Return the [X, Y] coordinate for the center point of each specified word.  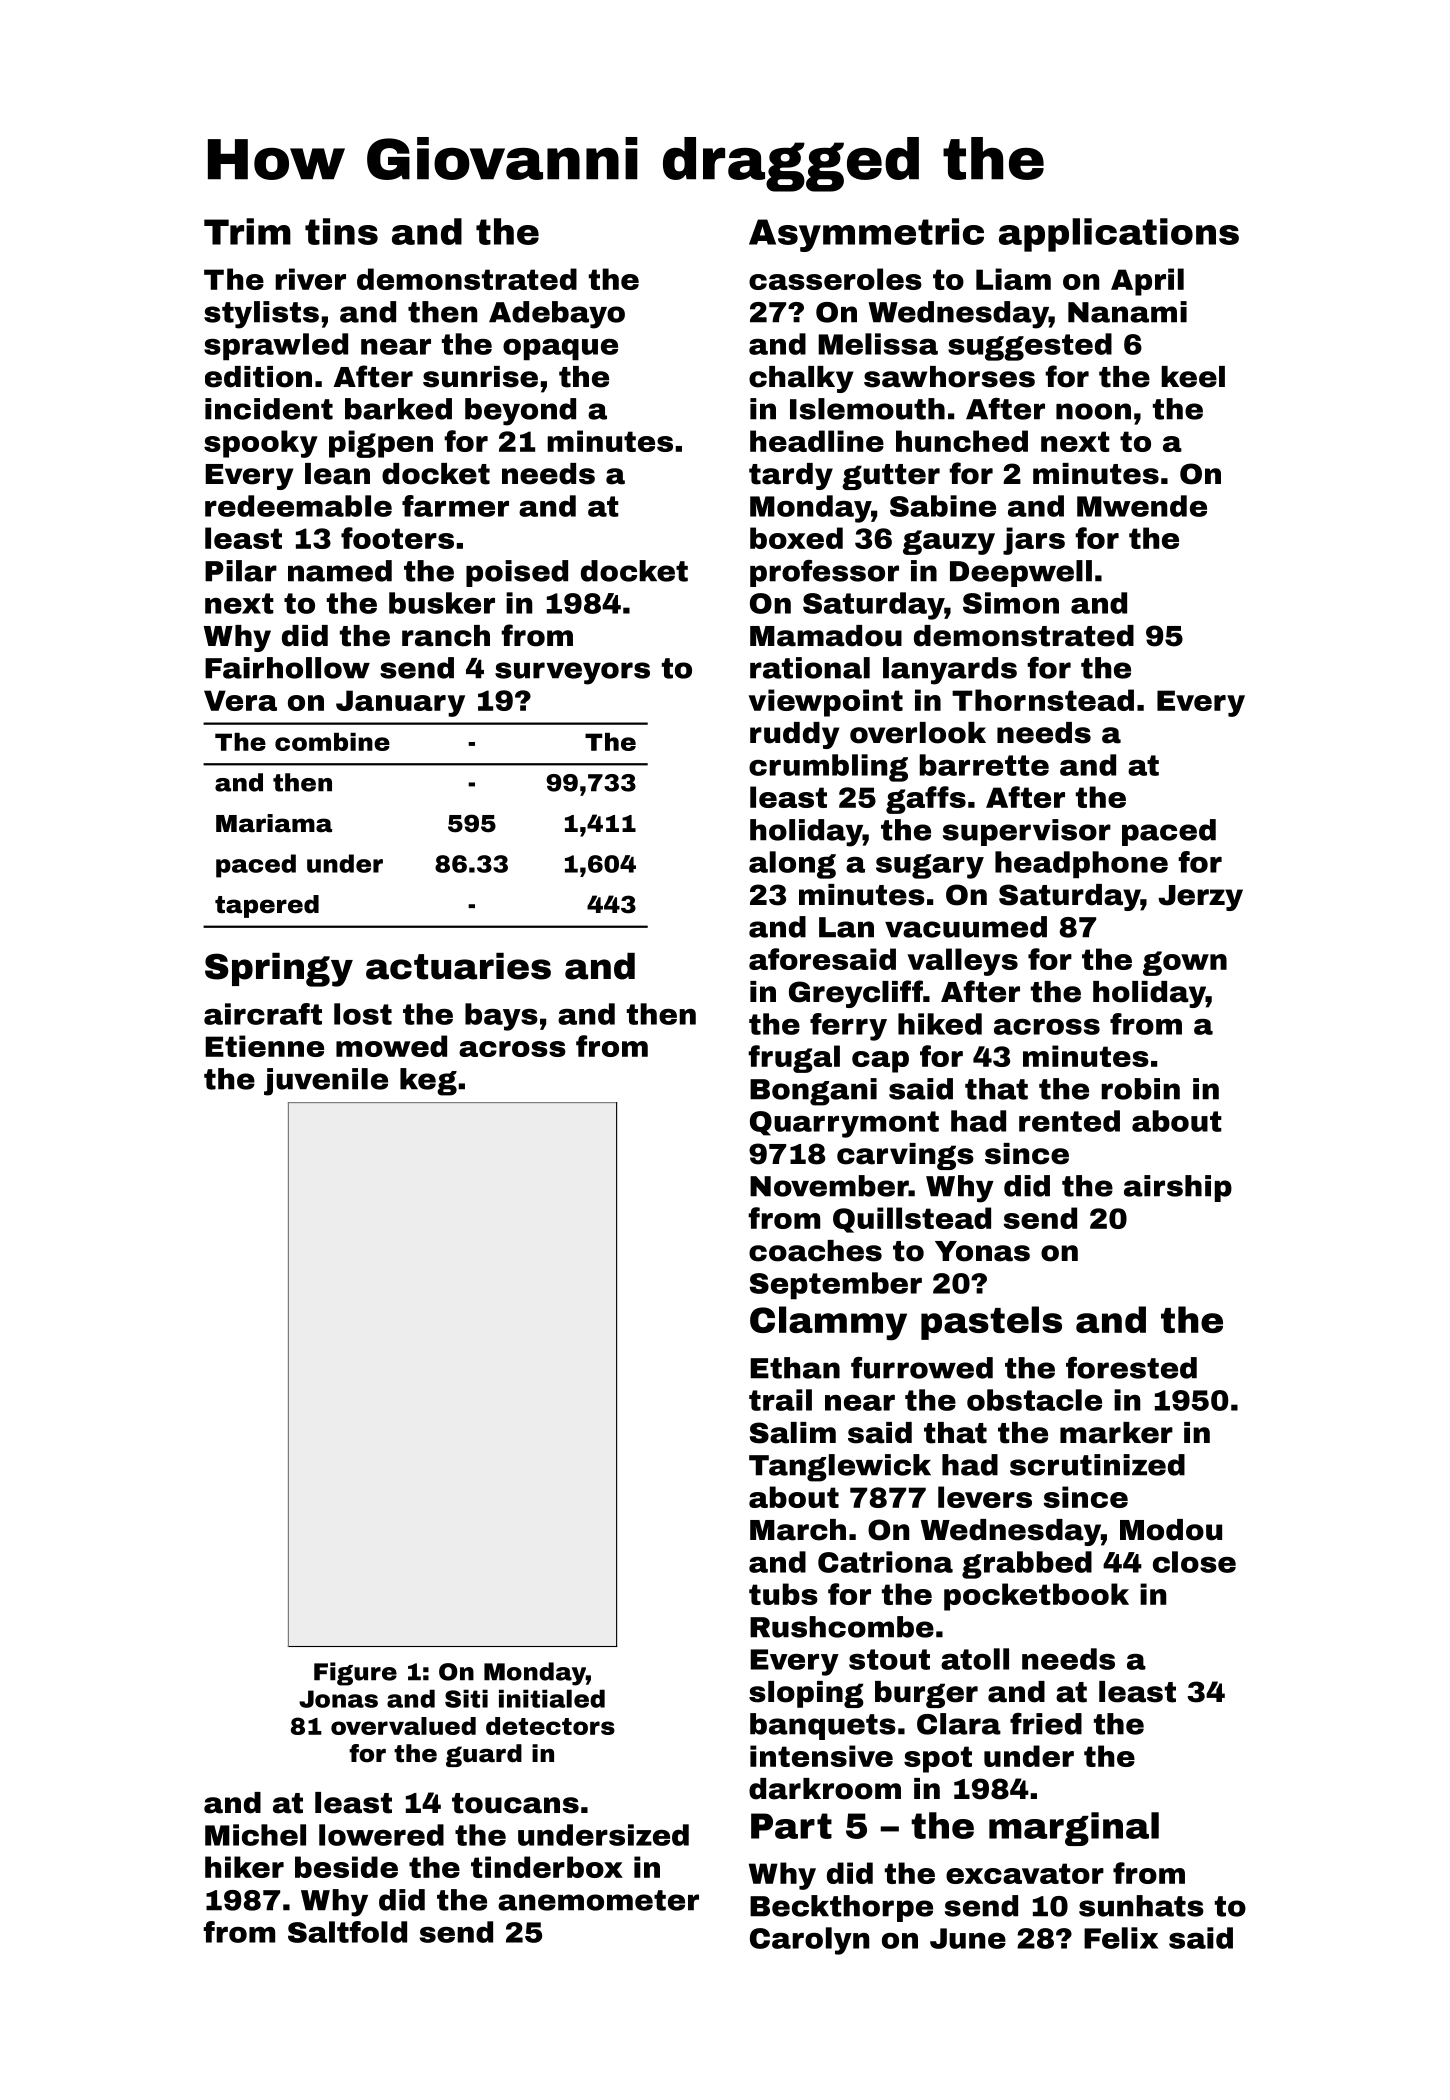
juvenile [326, 1082]
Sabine [943, 506]
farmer [455, 506]
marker [1116, 1433]
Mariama [274, 823]
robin [1140, 1089]
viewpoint [826, 703]
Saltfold [347, 1932]
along [792, 865]
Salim [793, 1433]
